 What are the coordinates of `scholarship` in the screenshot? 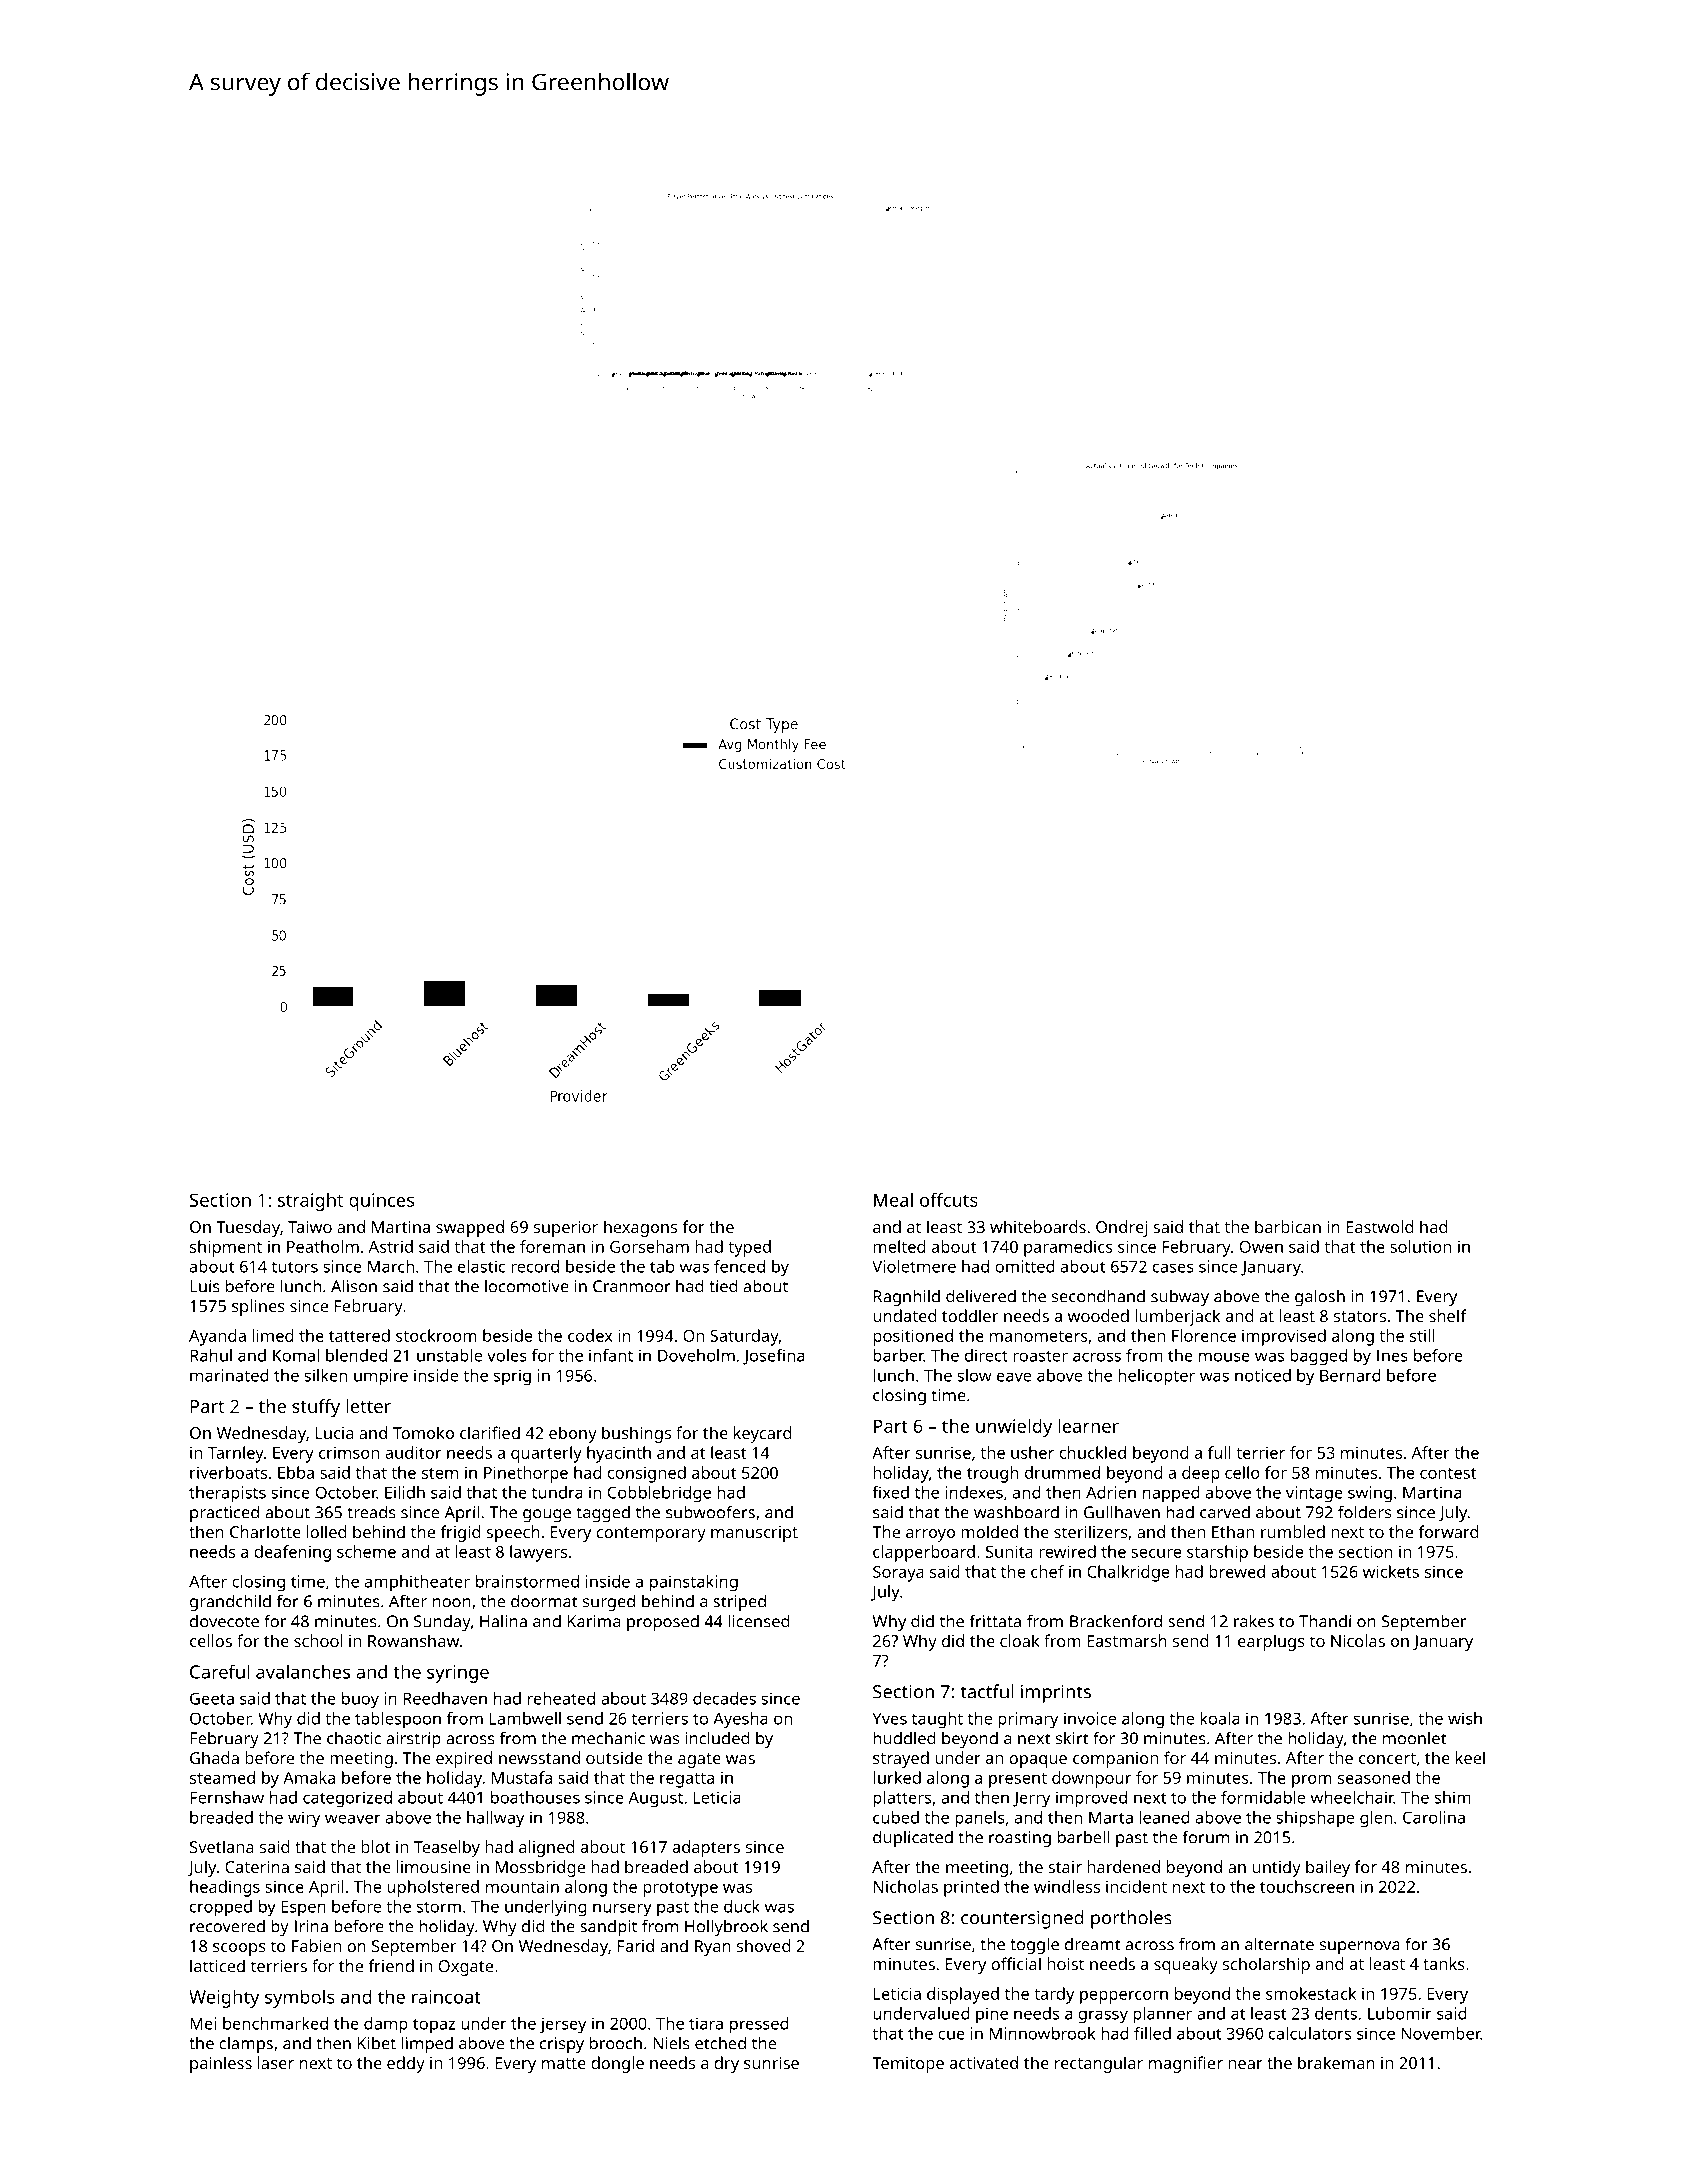 It's located at (1266, 1965).
